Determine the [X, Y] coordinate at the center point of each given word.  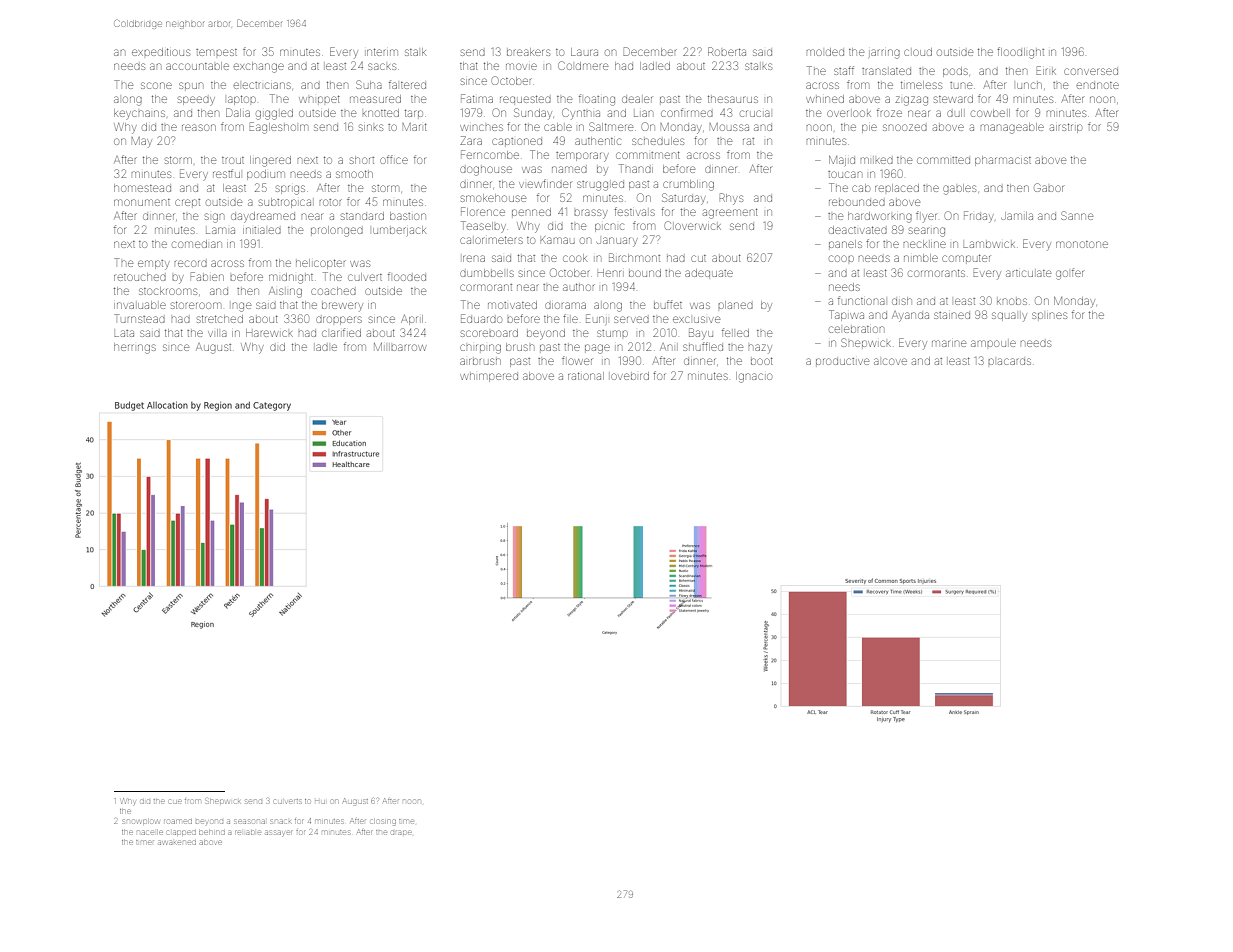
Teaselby [483, 226]
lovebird [630, 376]
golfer [1069, 274]
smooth [354, 174]
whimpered [489, 377]
